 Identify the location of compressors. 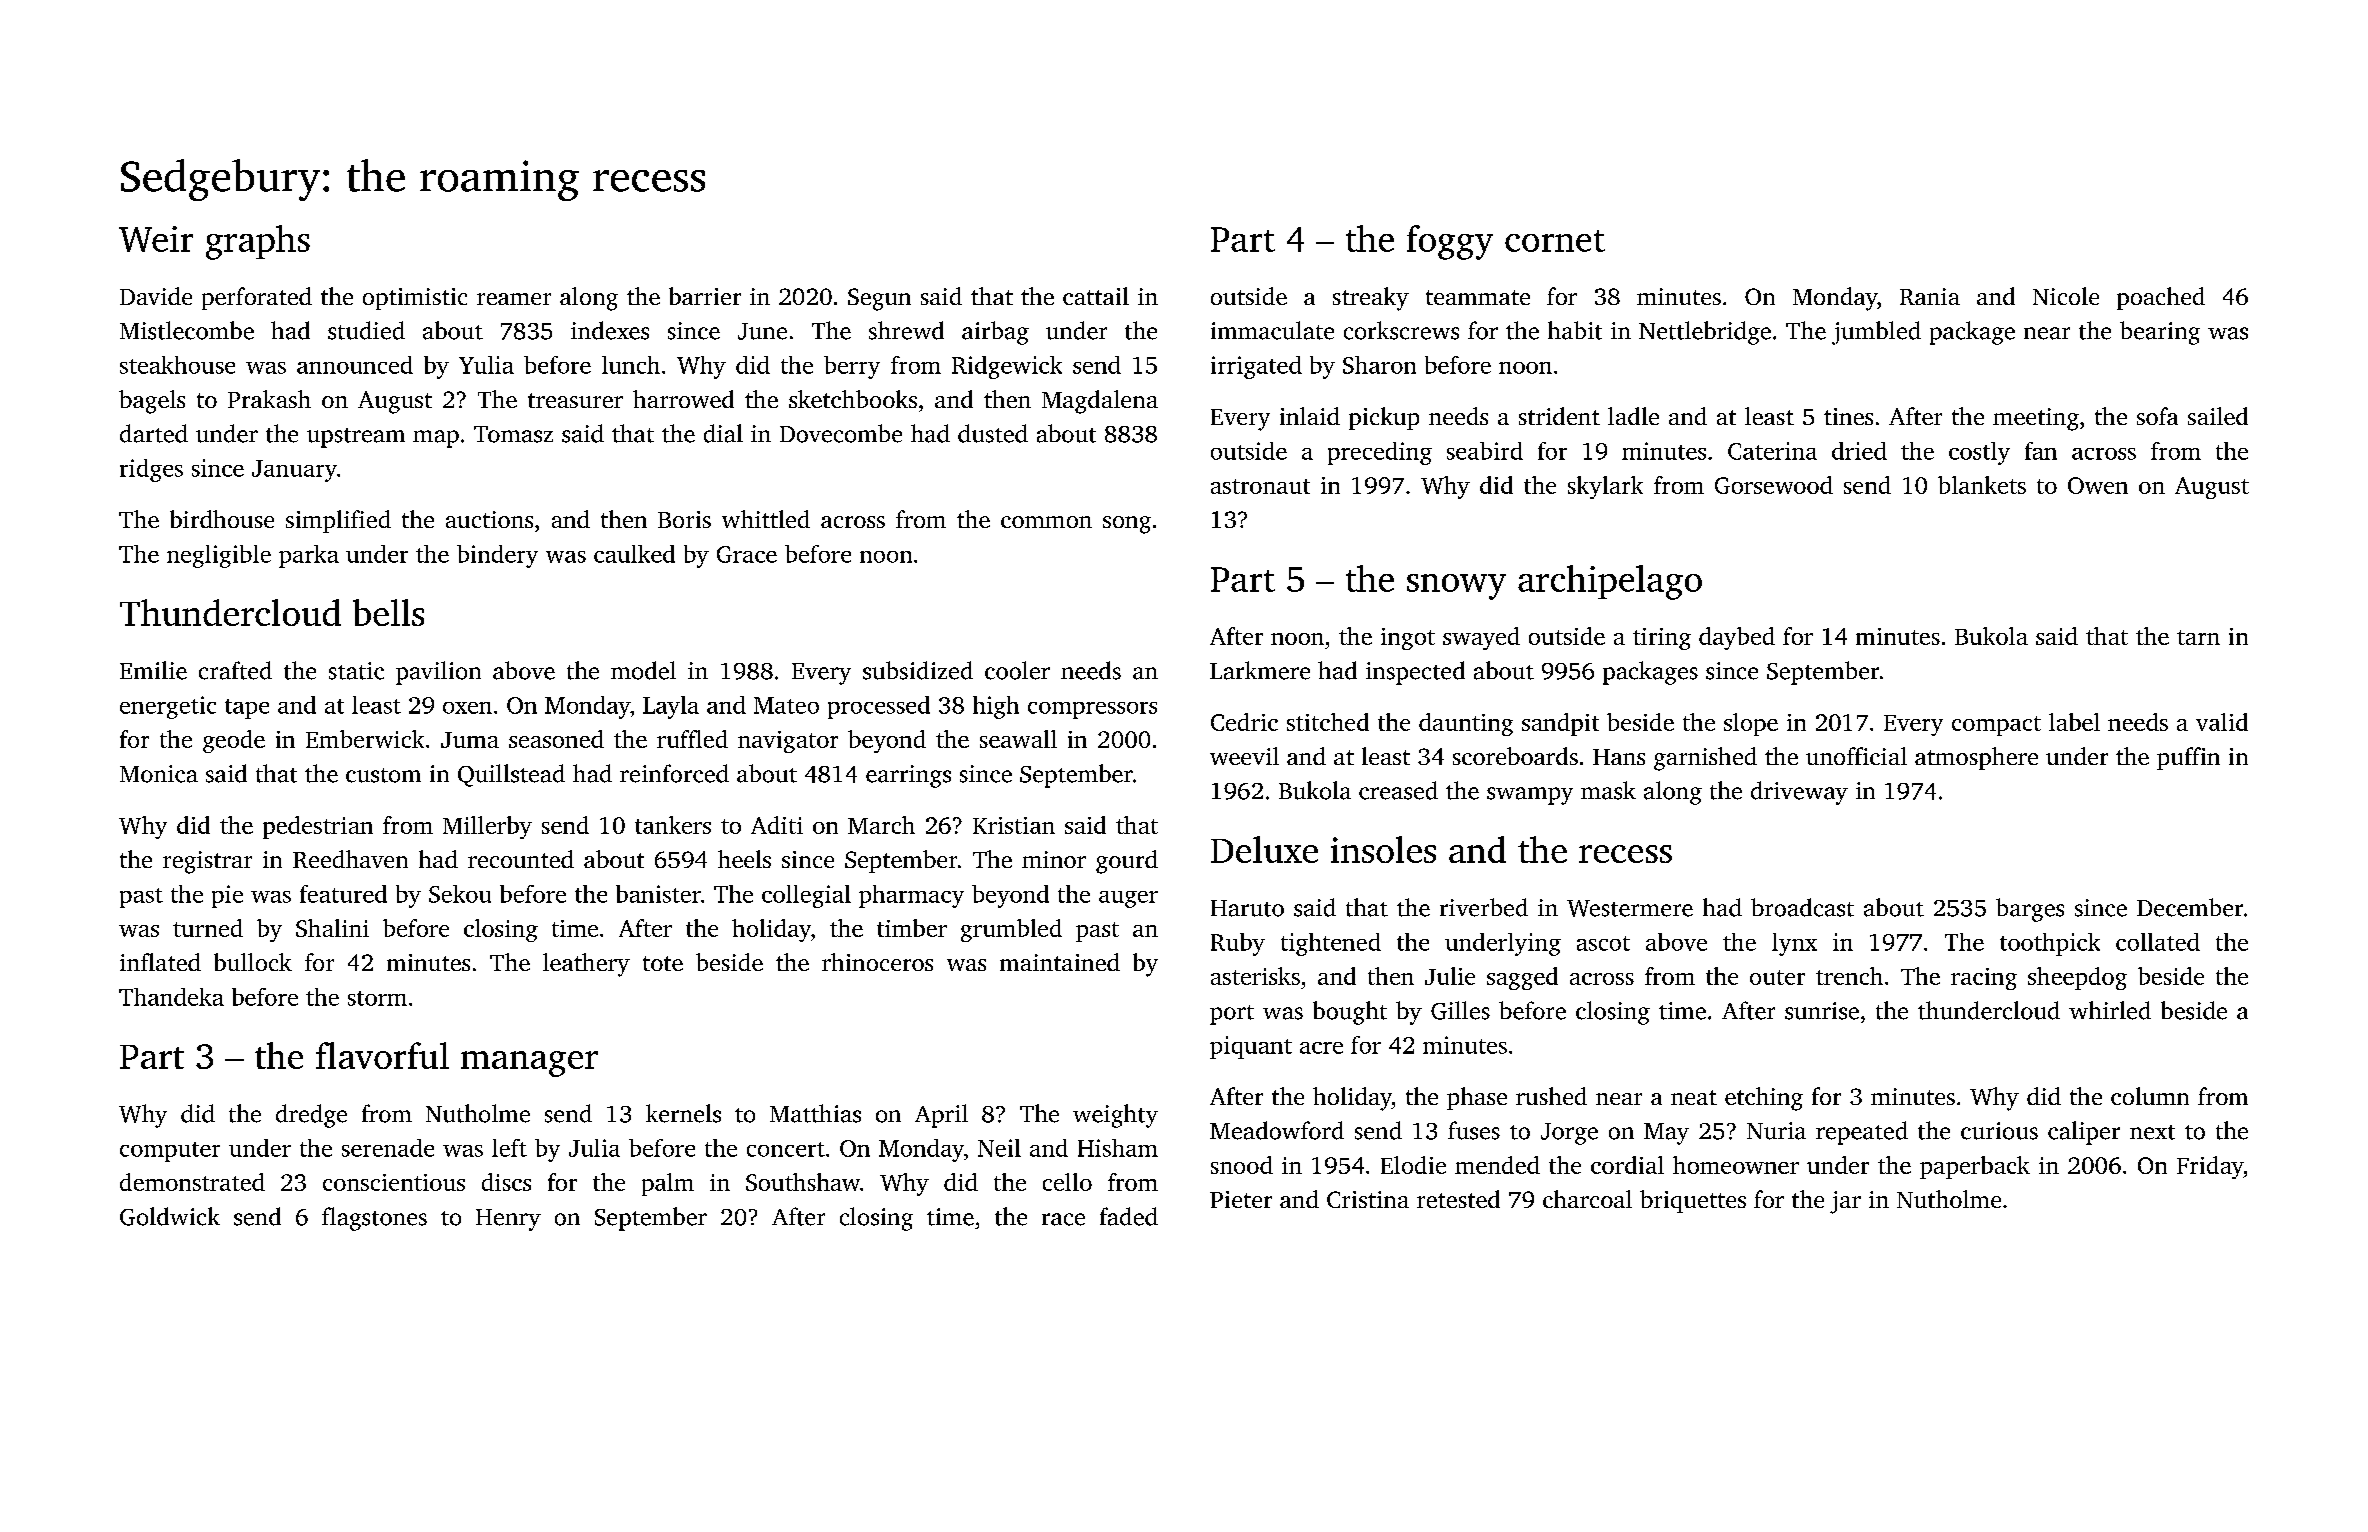
(1092, 710).
